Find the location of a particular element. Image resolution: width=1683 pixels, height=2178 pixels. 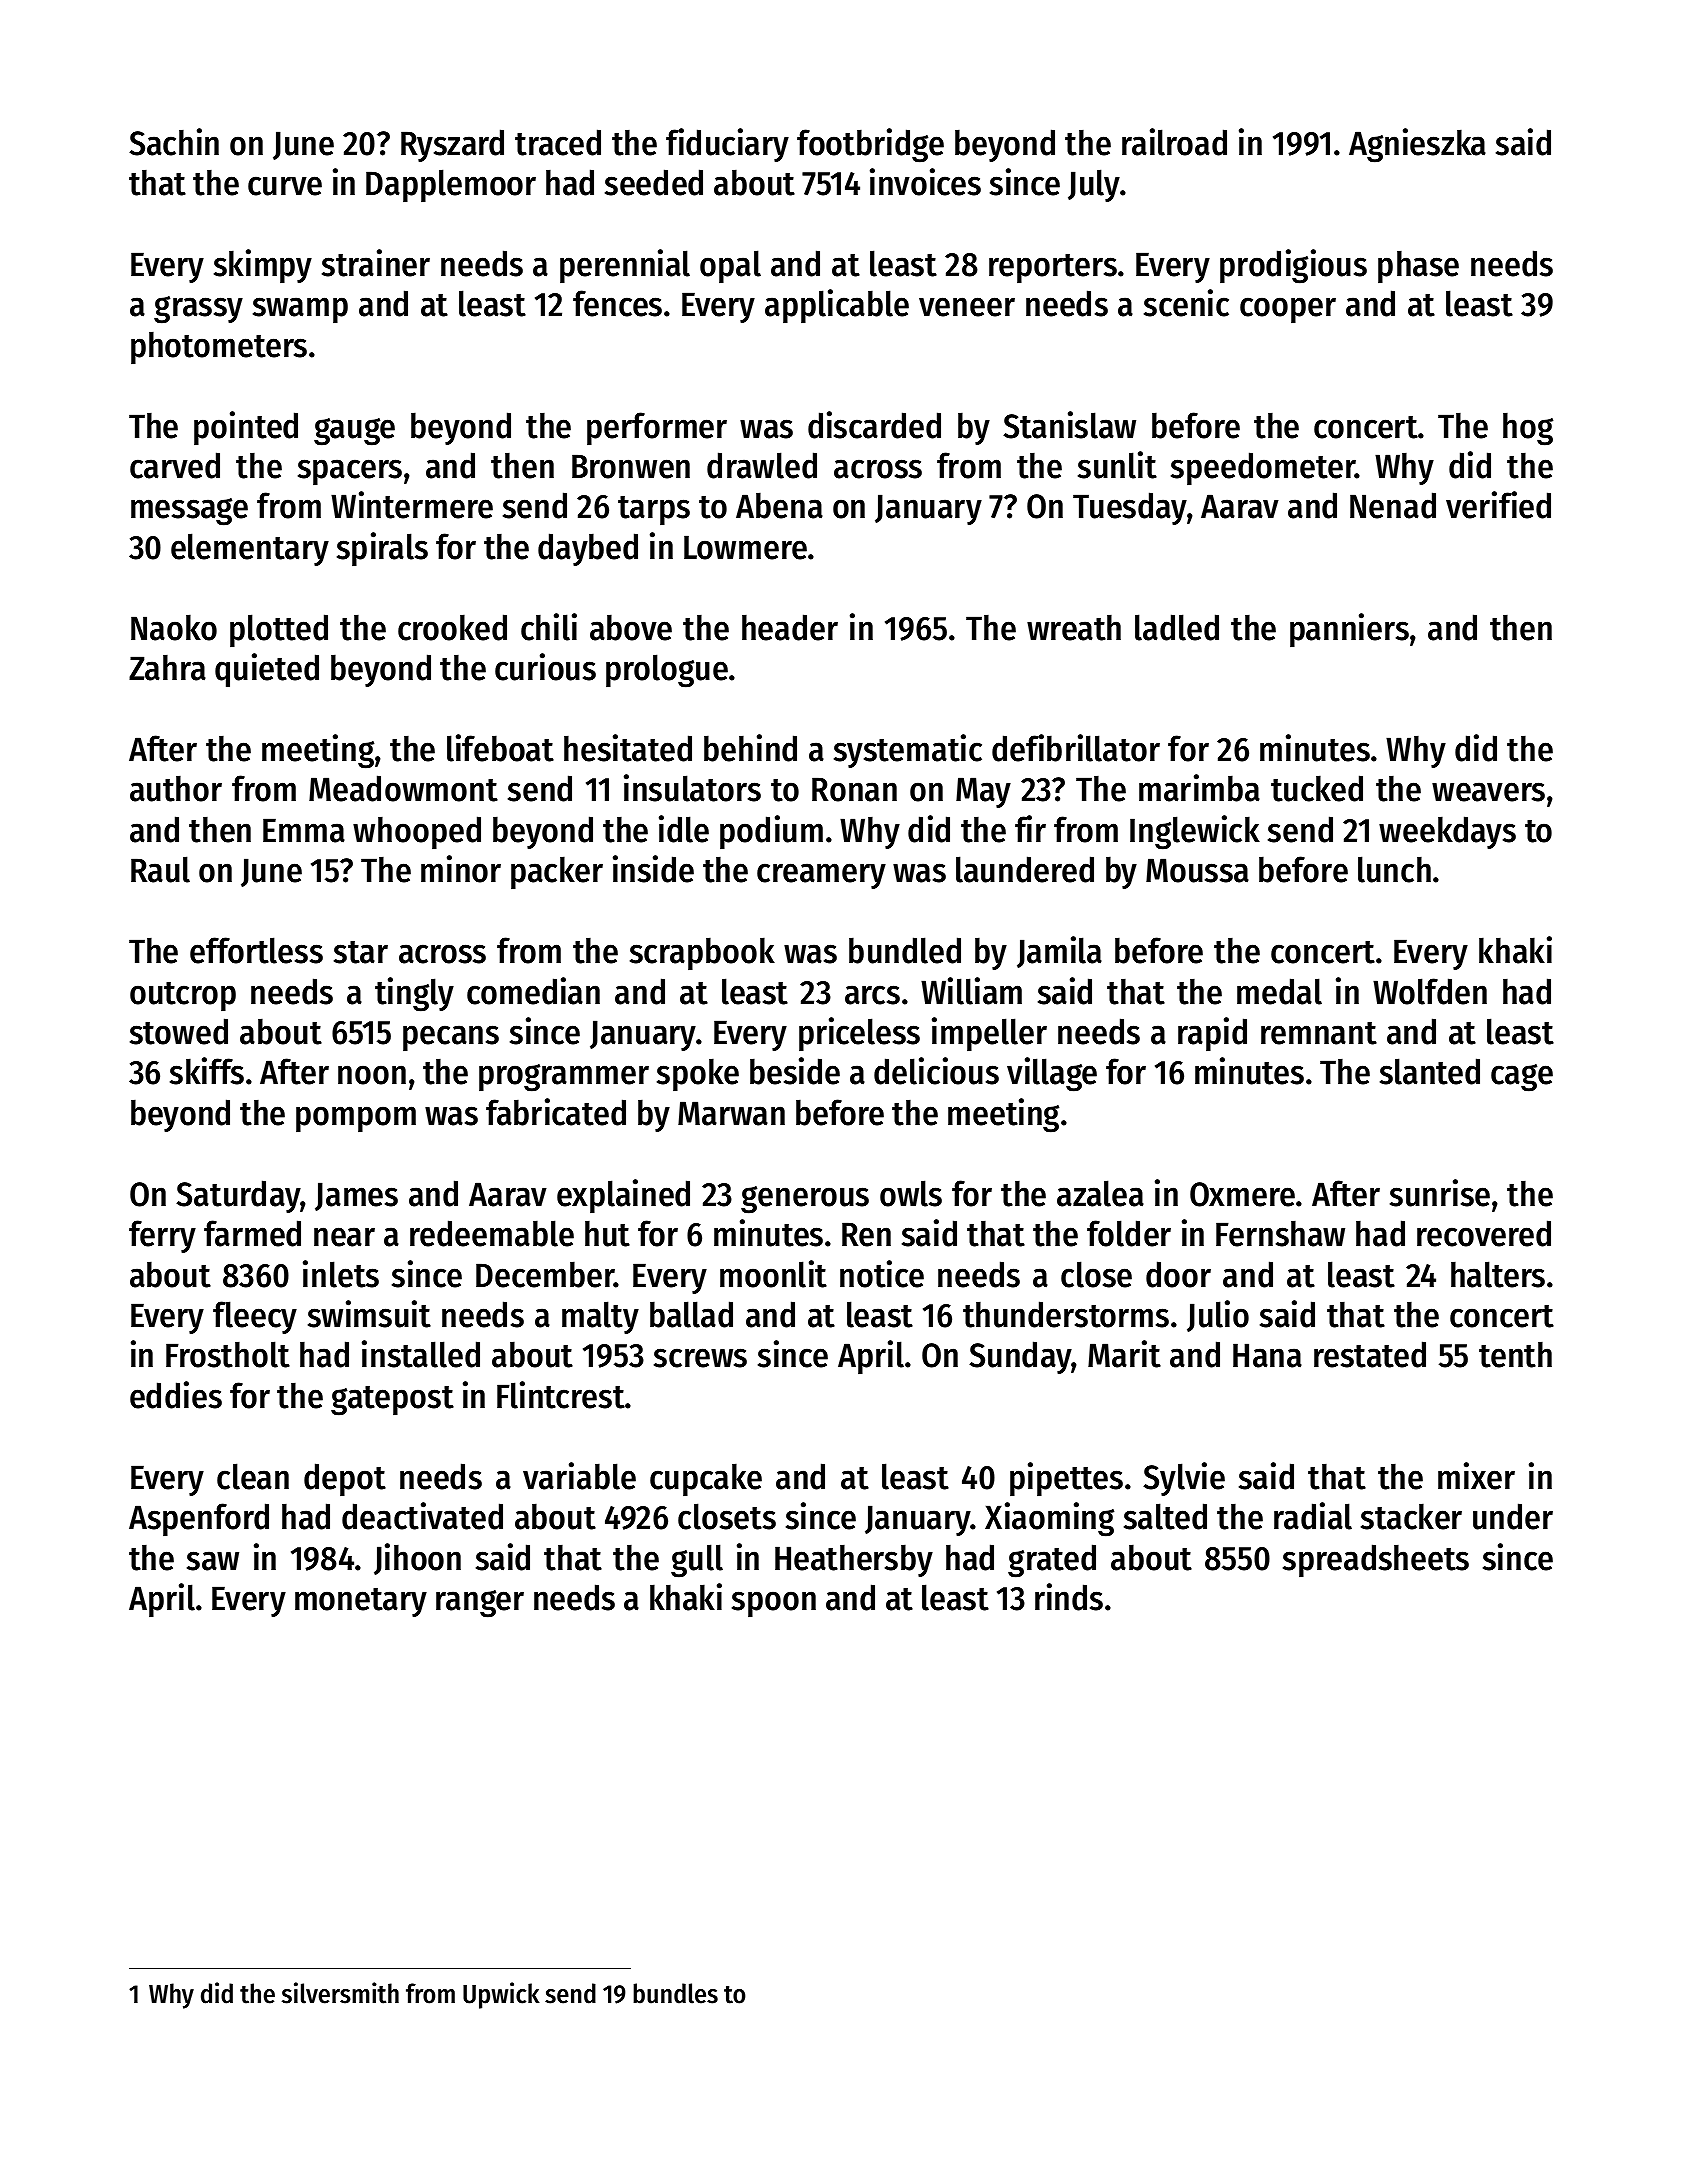

railroad is located at coordinates (1174, 142).
